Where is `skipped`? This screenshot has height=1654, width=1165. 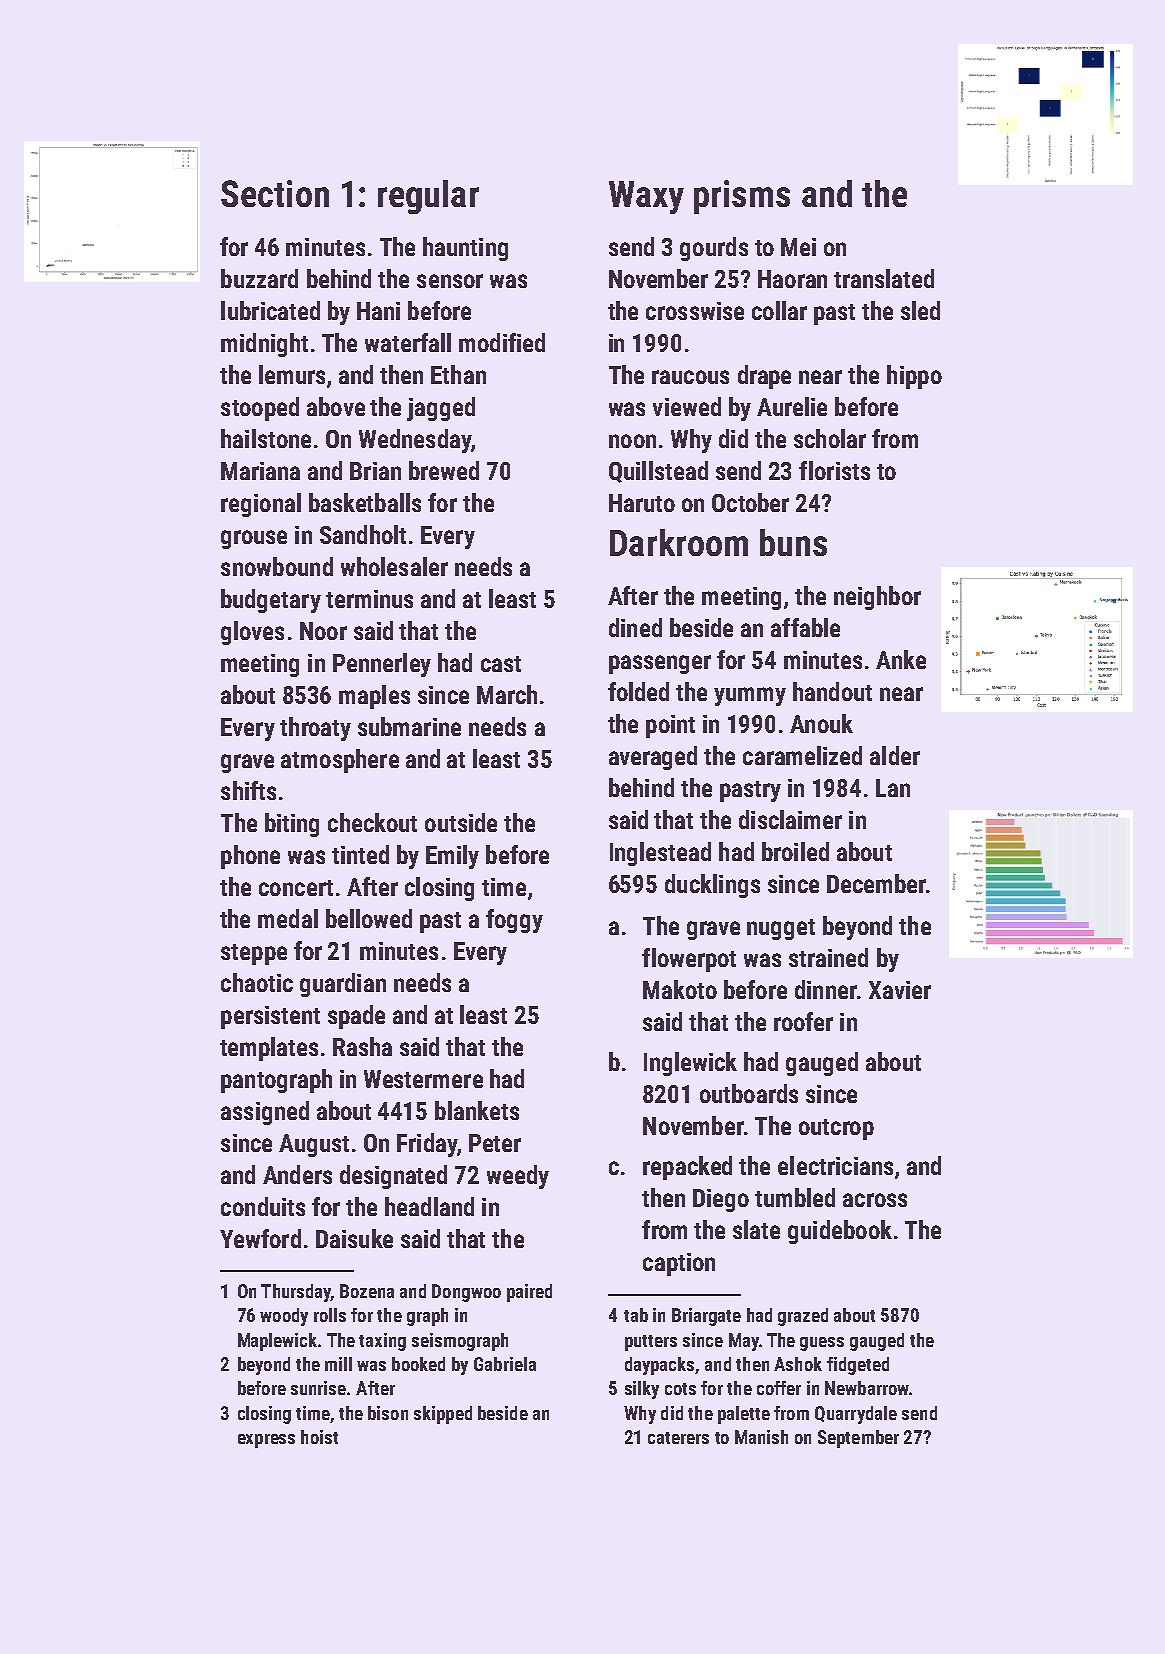 skipped is located at coordinates (443, 1415).
